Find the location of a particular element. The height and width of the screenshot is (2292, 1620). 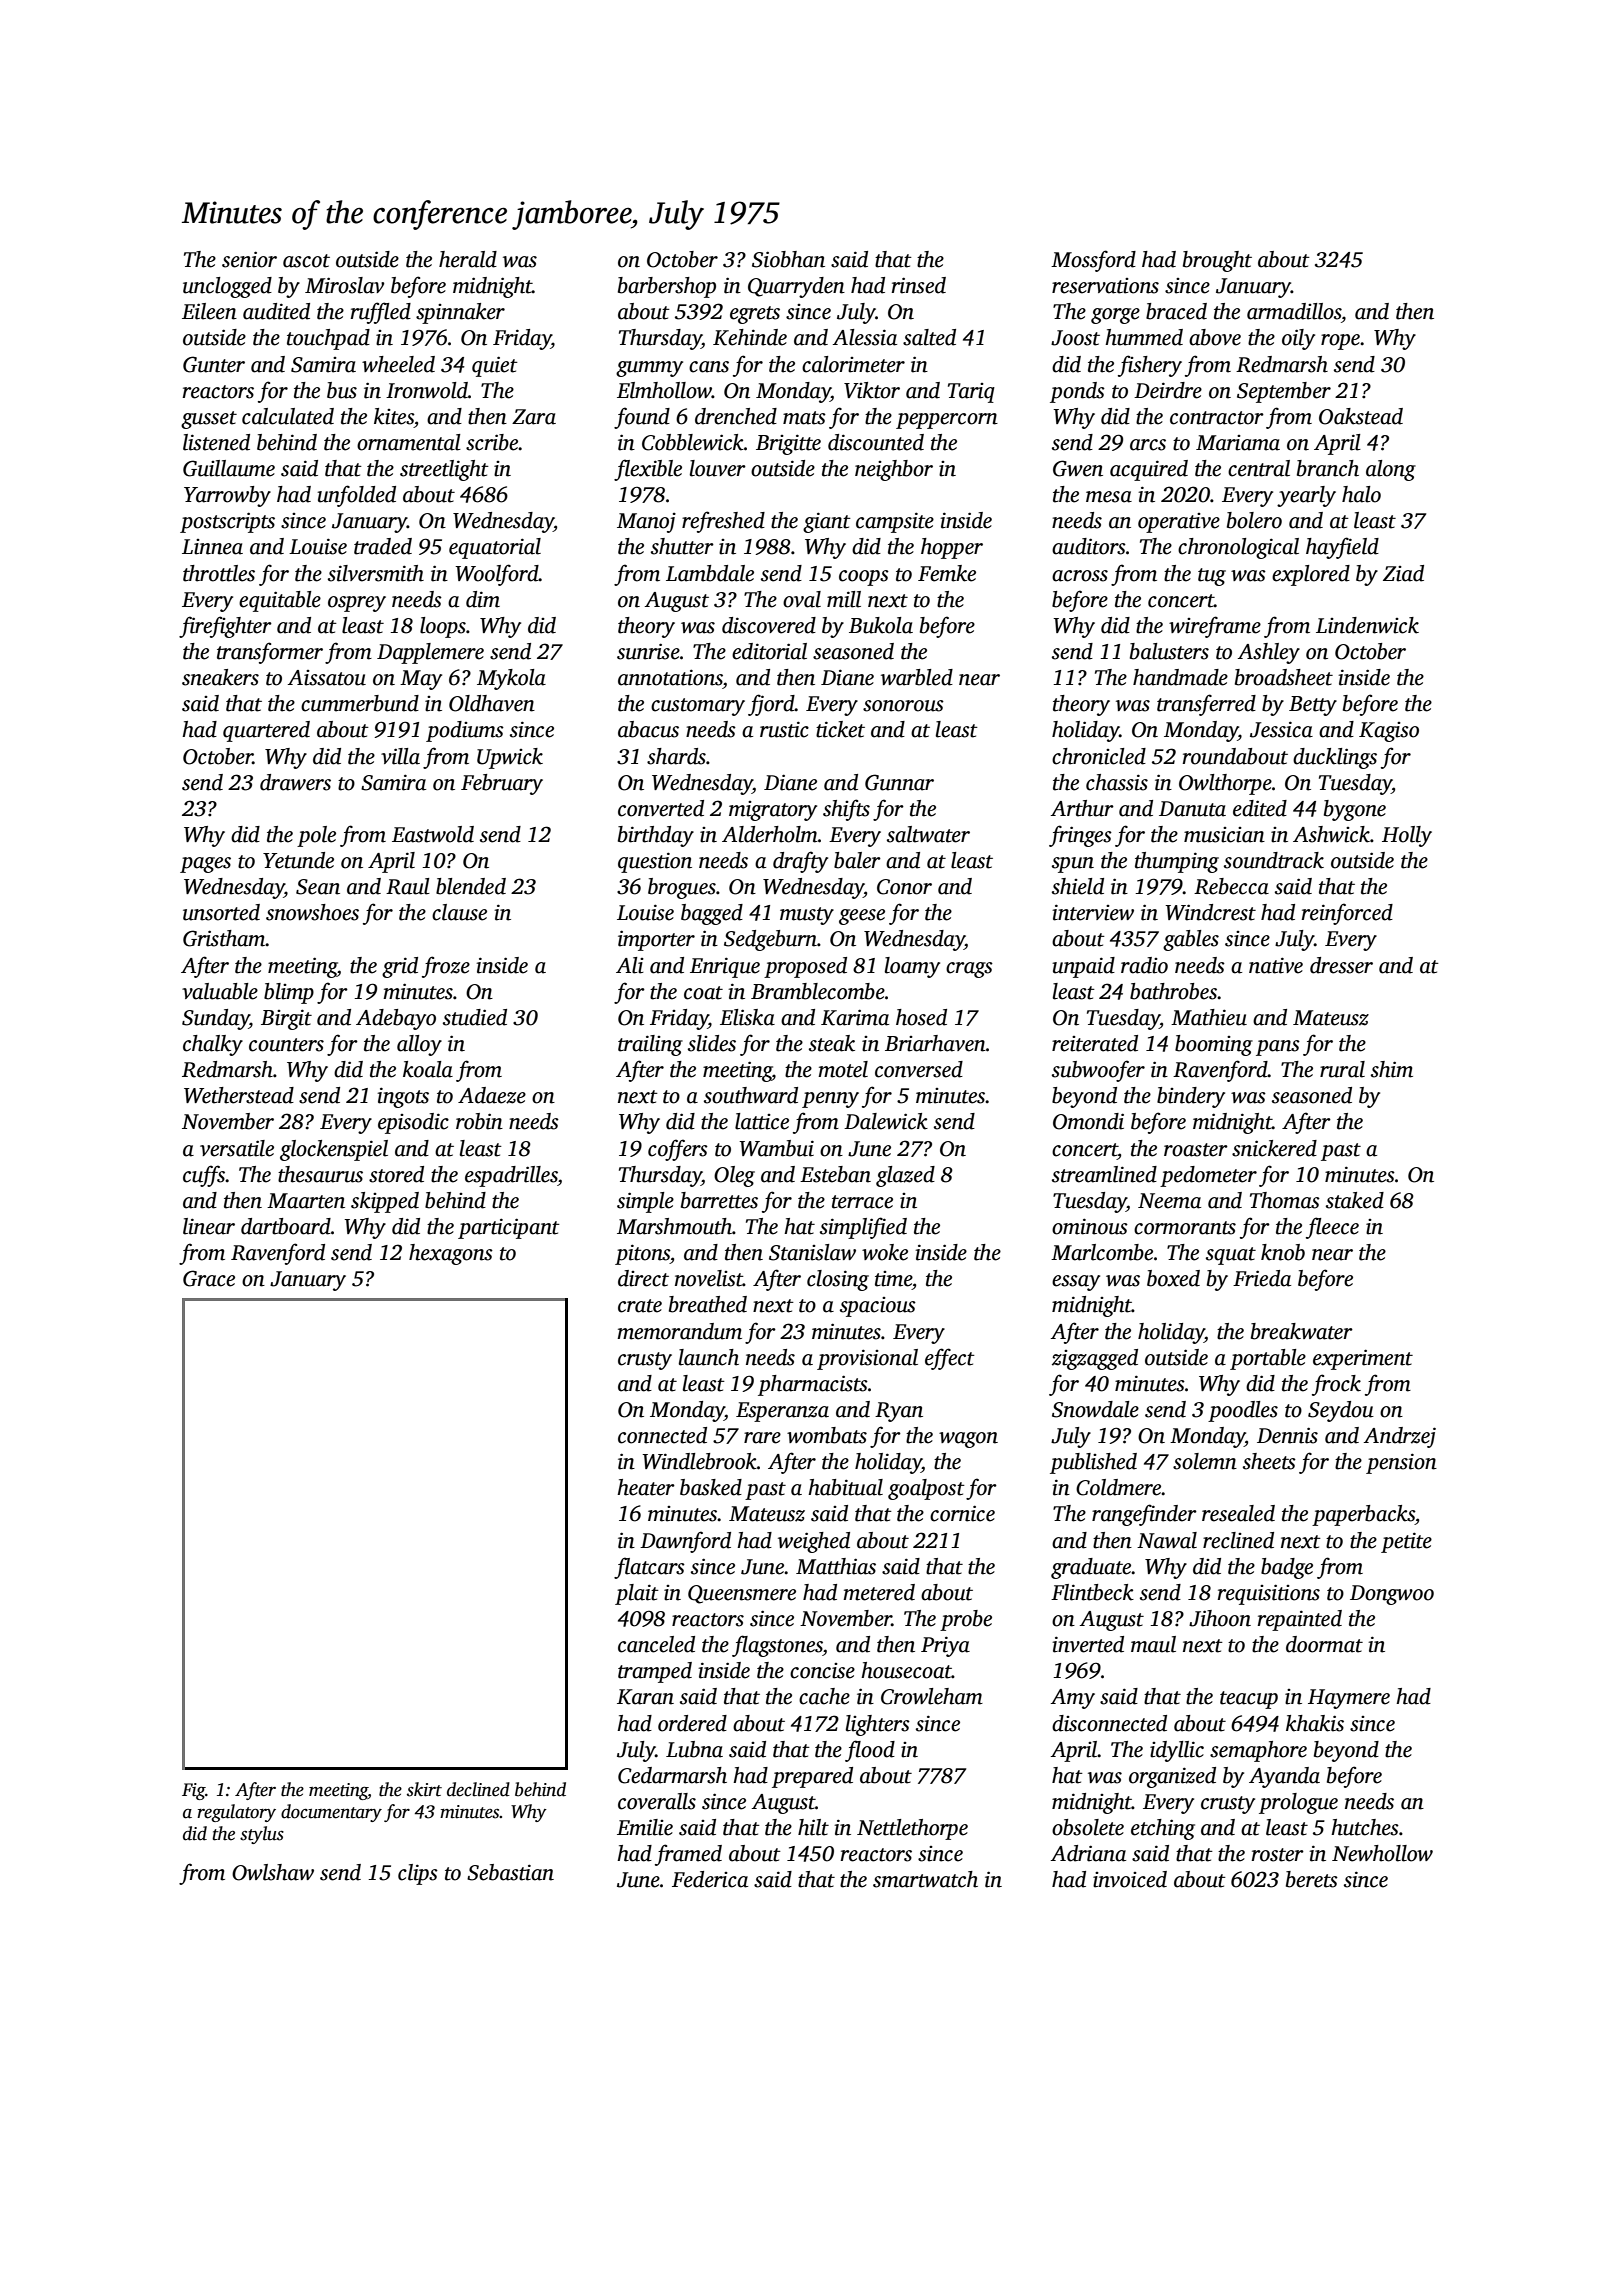

fjord is located at coordinates (771, 705).
